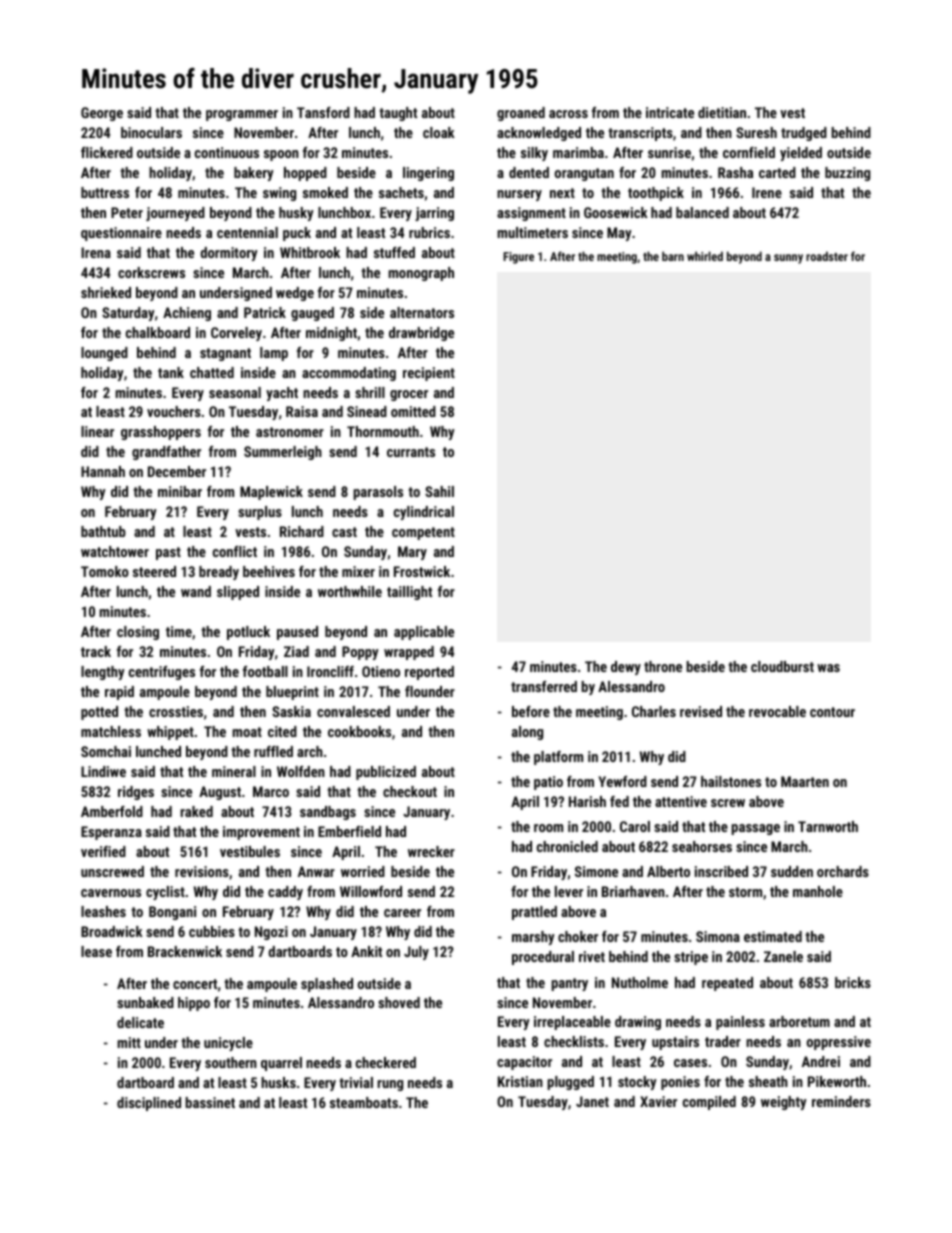 This screenshot has width=952, height=1233. I want to click on taught, so click(398, 114).
